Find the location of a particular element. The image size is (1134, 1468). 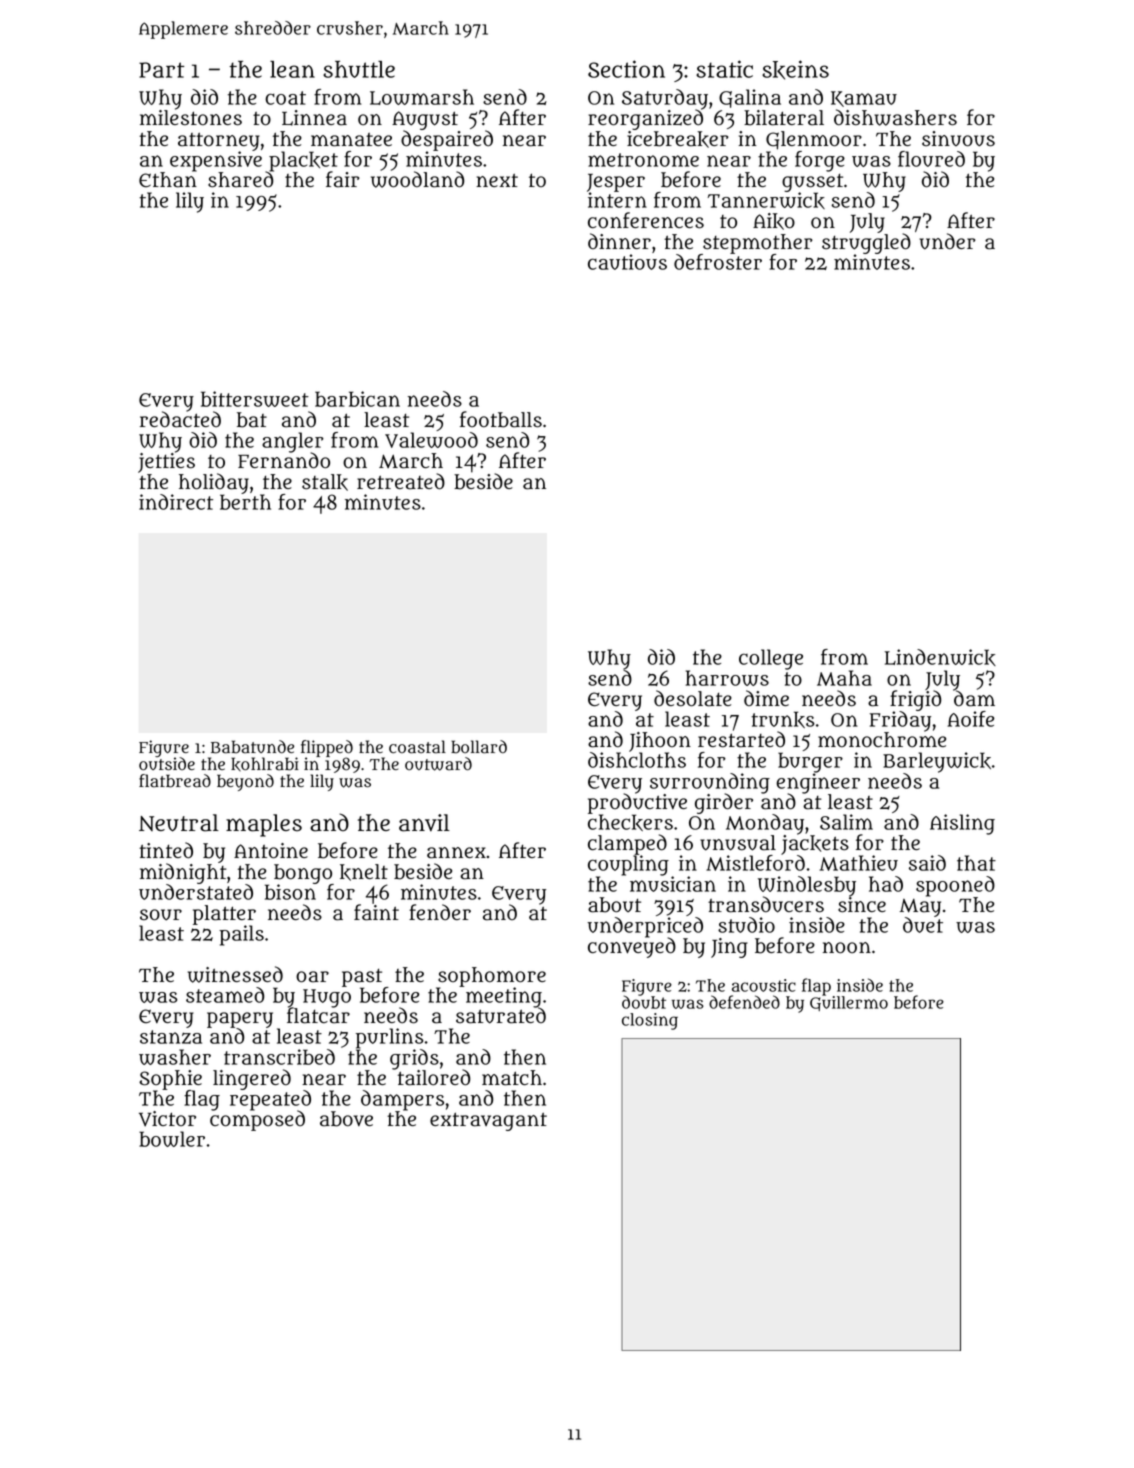

Guillermo is located at coordinates (849, 1003).
